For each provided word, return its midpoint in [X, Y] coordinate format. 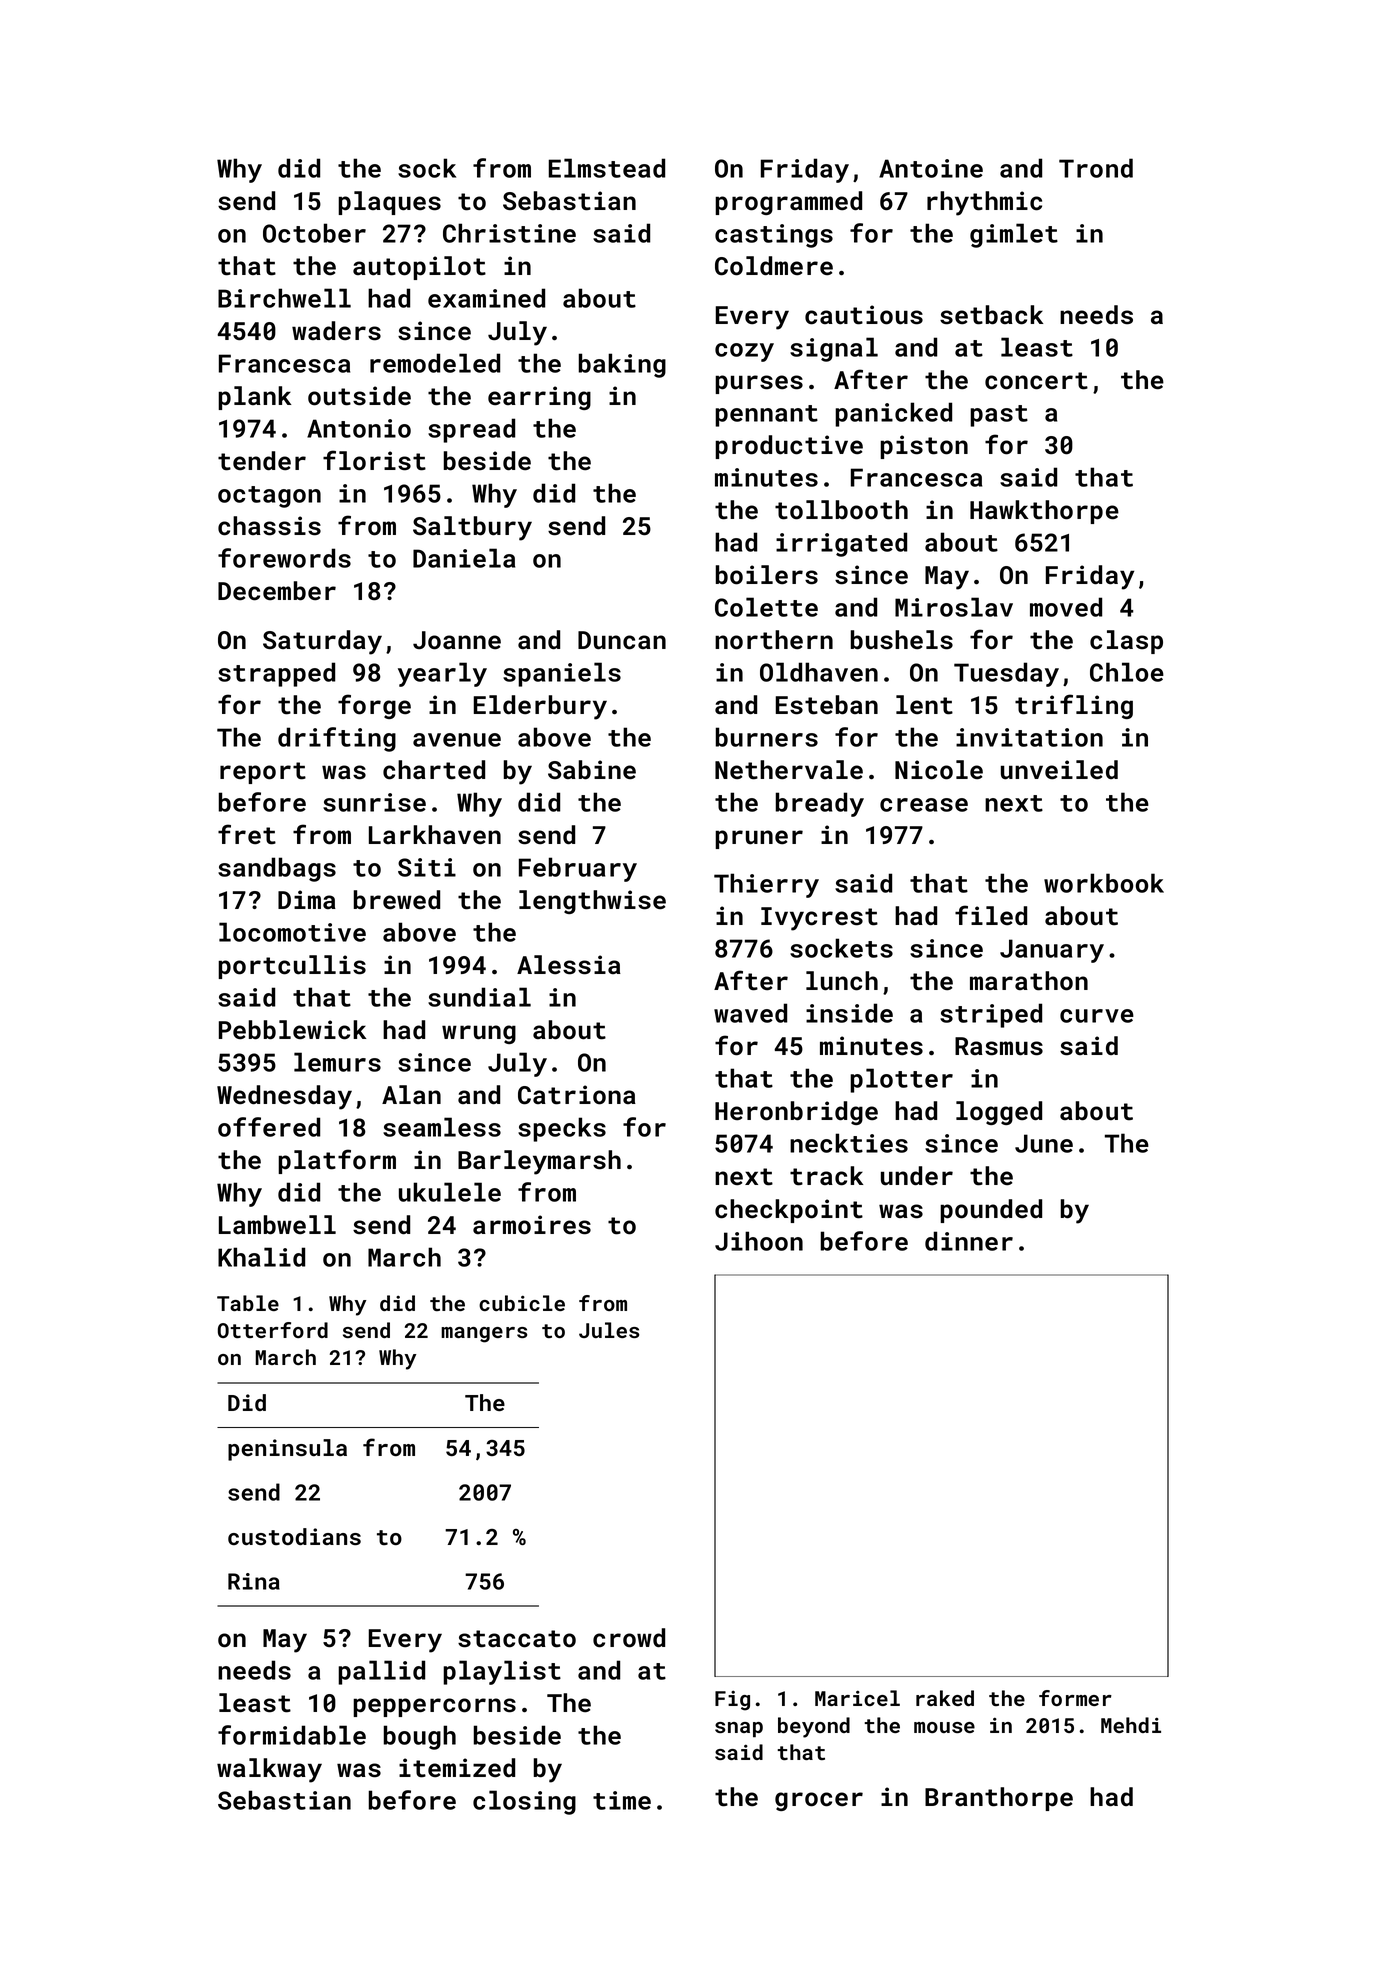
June [1044, 1143]
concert [1036, 381]
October [314, 233]
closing [524, 1802]
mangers [484, 1335]
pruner [759, 839]
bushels [902, 640]
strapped [276, 674]
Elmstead [606, 168]
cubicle [522, 1303]
